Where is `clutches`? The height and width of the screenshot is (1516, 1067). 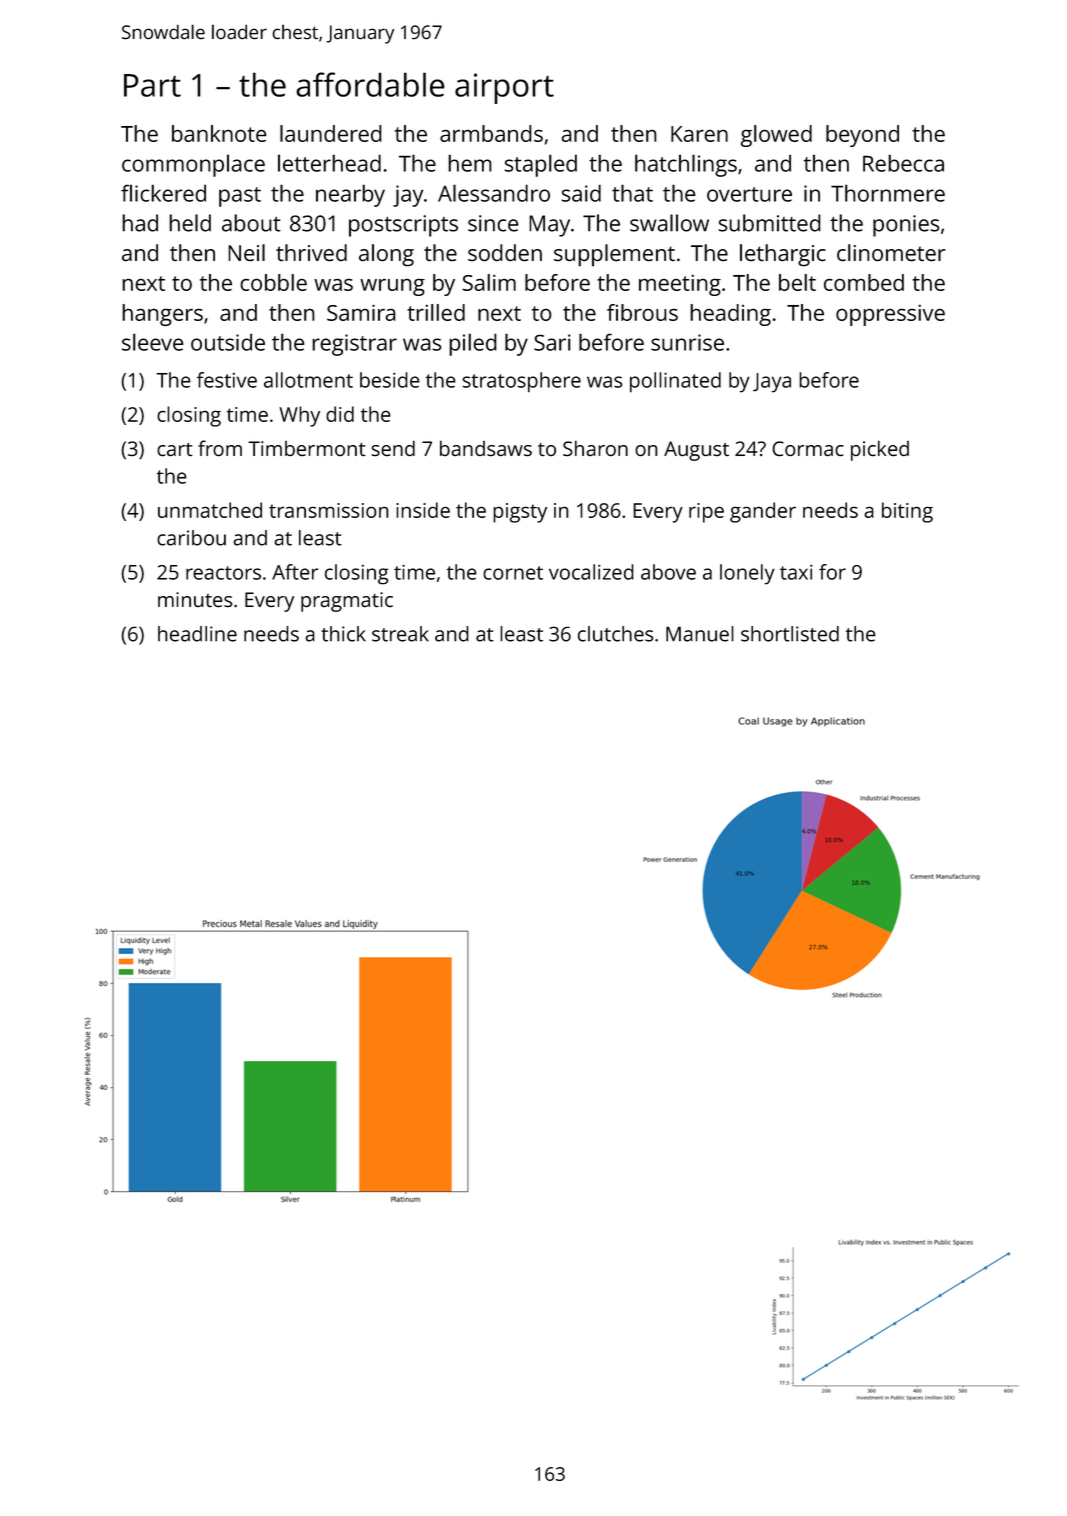 clutches is located at coordinates (615, 634).
